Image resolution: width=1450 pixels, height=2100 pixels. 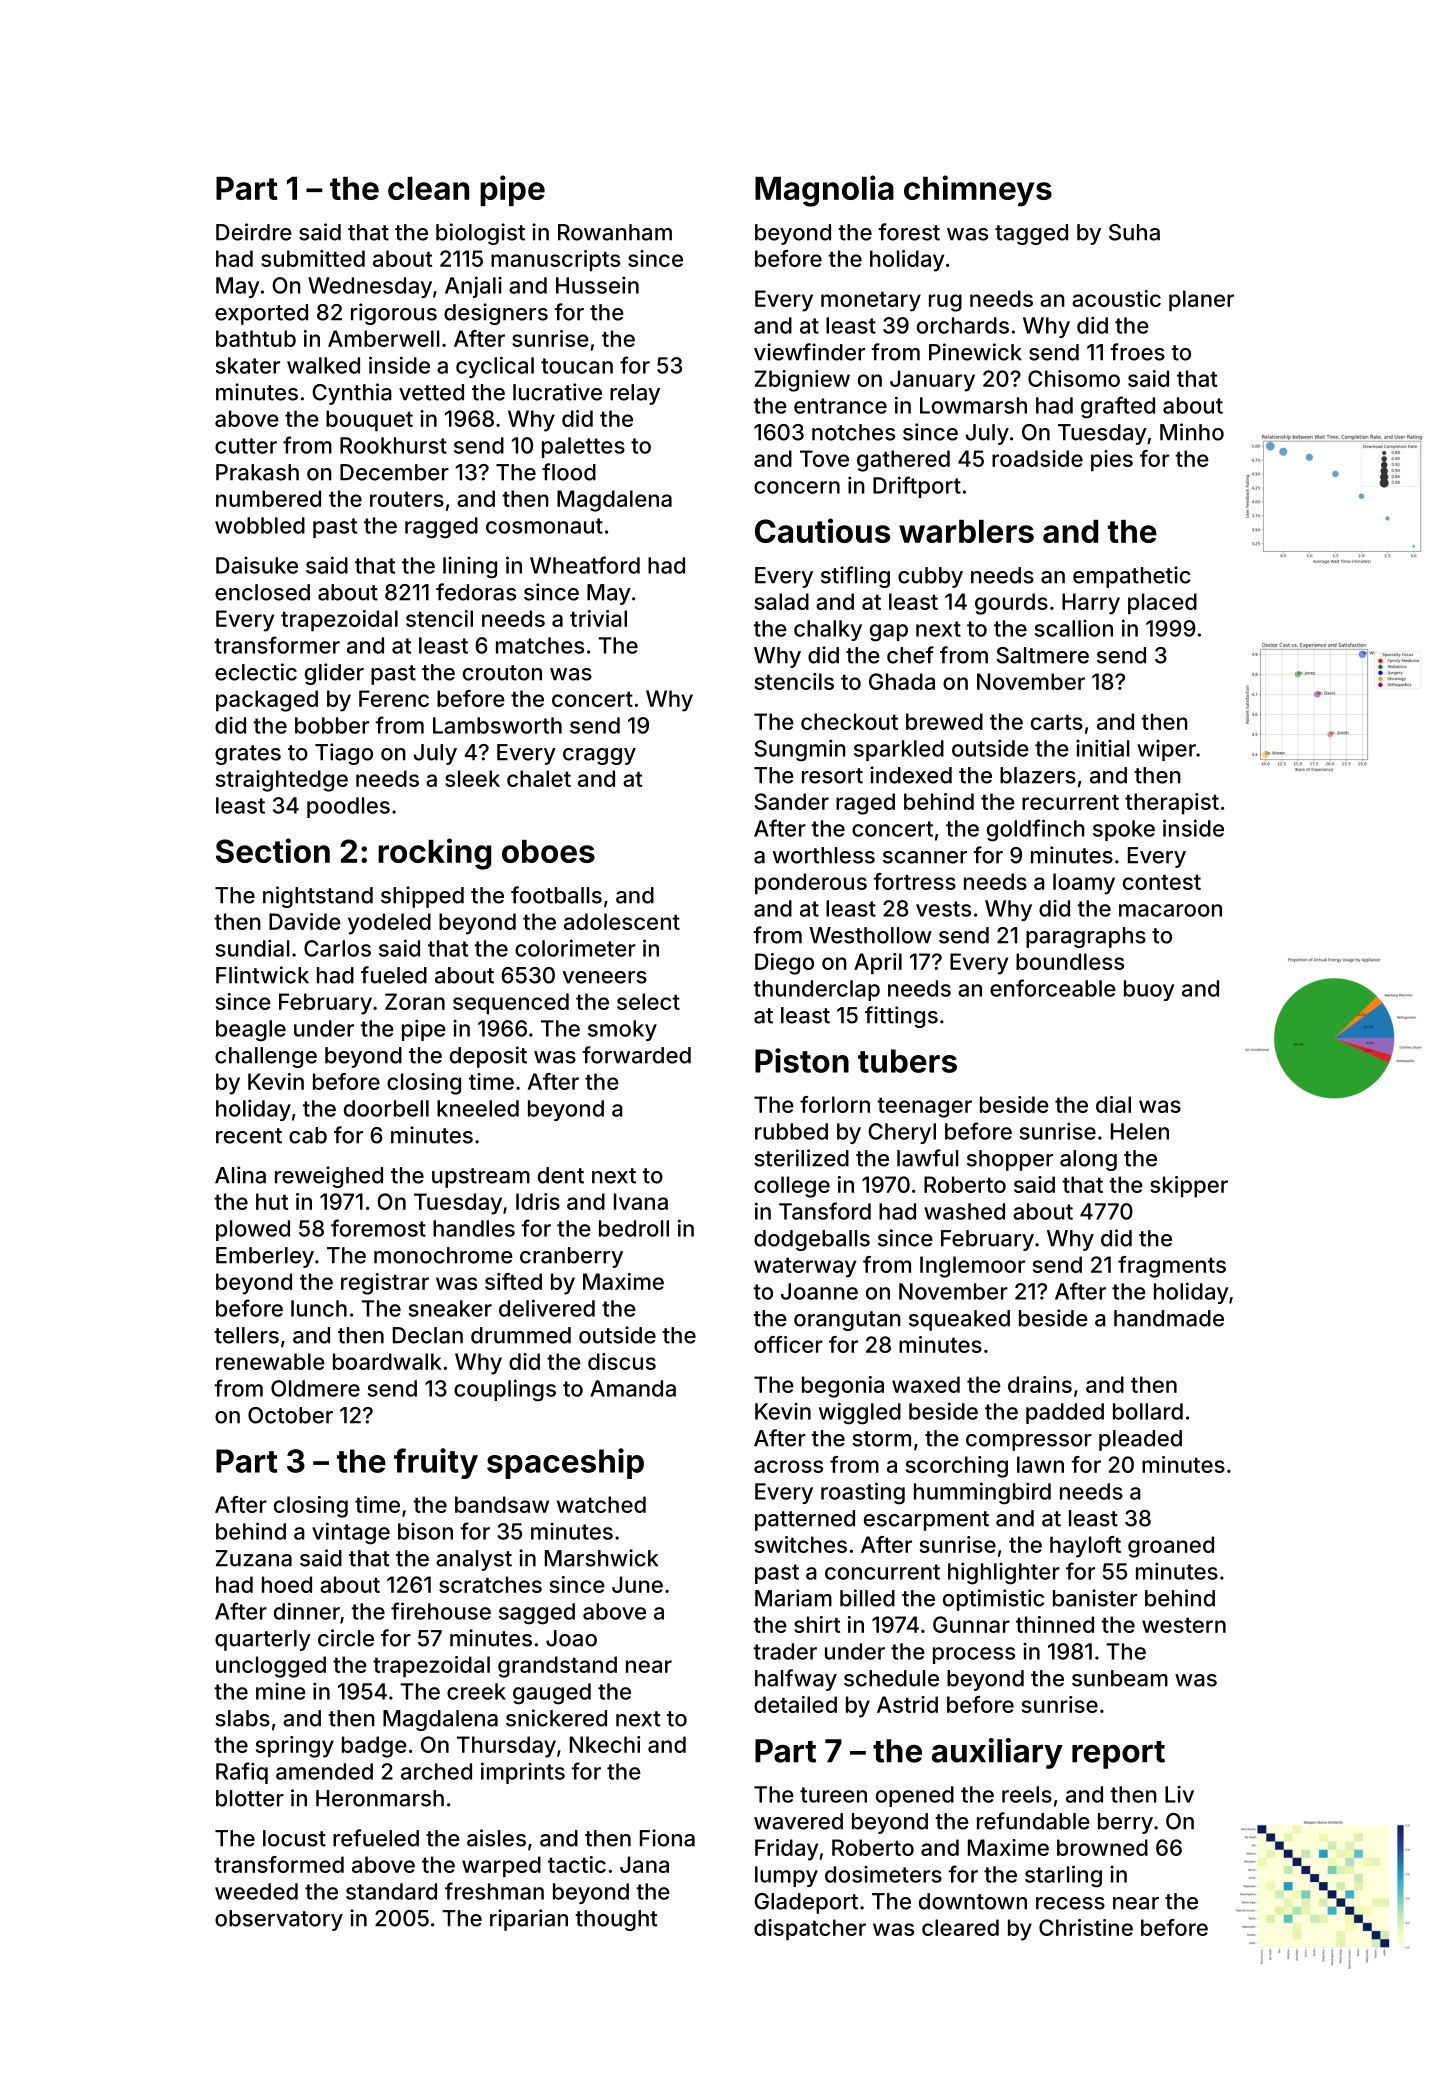 What do you see at coordinates (1162, 604) in the screenshot?
I see `placed` at bounding box center [1162, 604].
